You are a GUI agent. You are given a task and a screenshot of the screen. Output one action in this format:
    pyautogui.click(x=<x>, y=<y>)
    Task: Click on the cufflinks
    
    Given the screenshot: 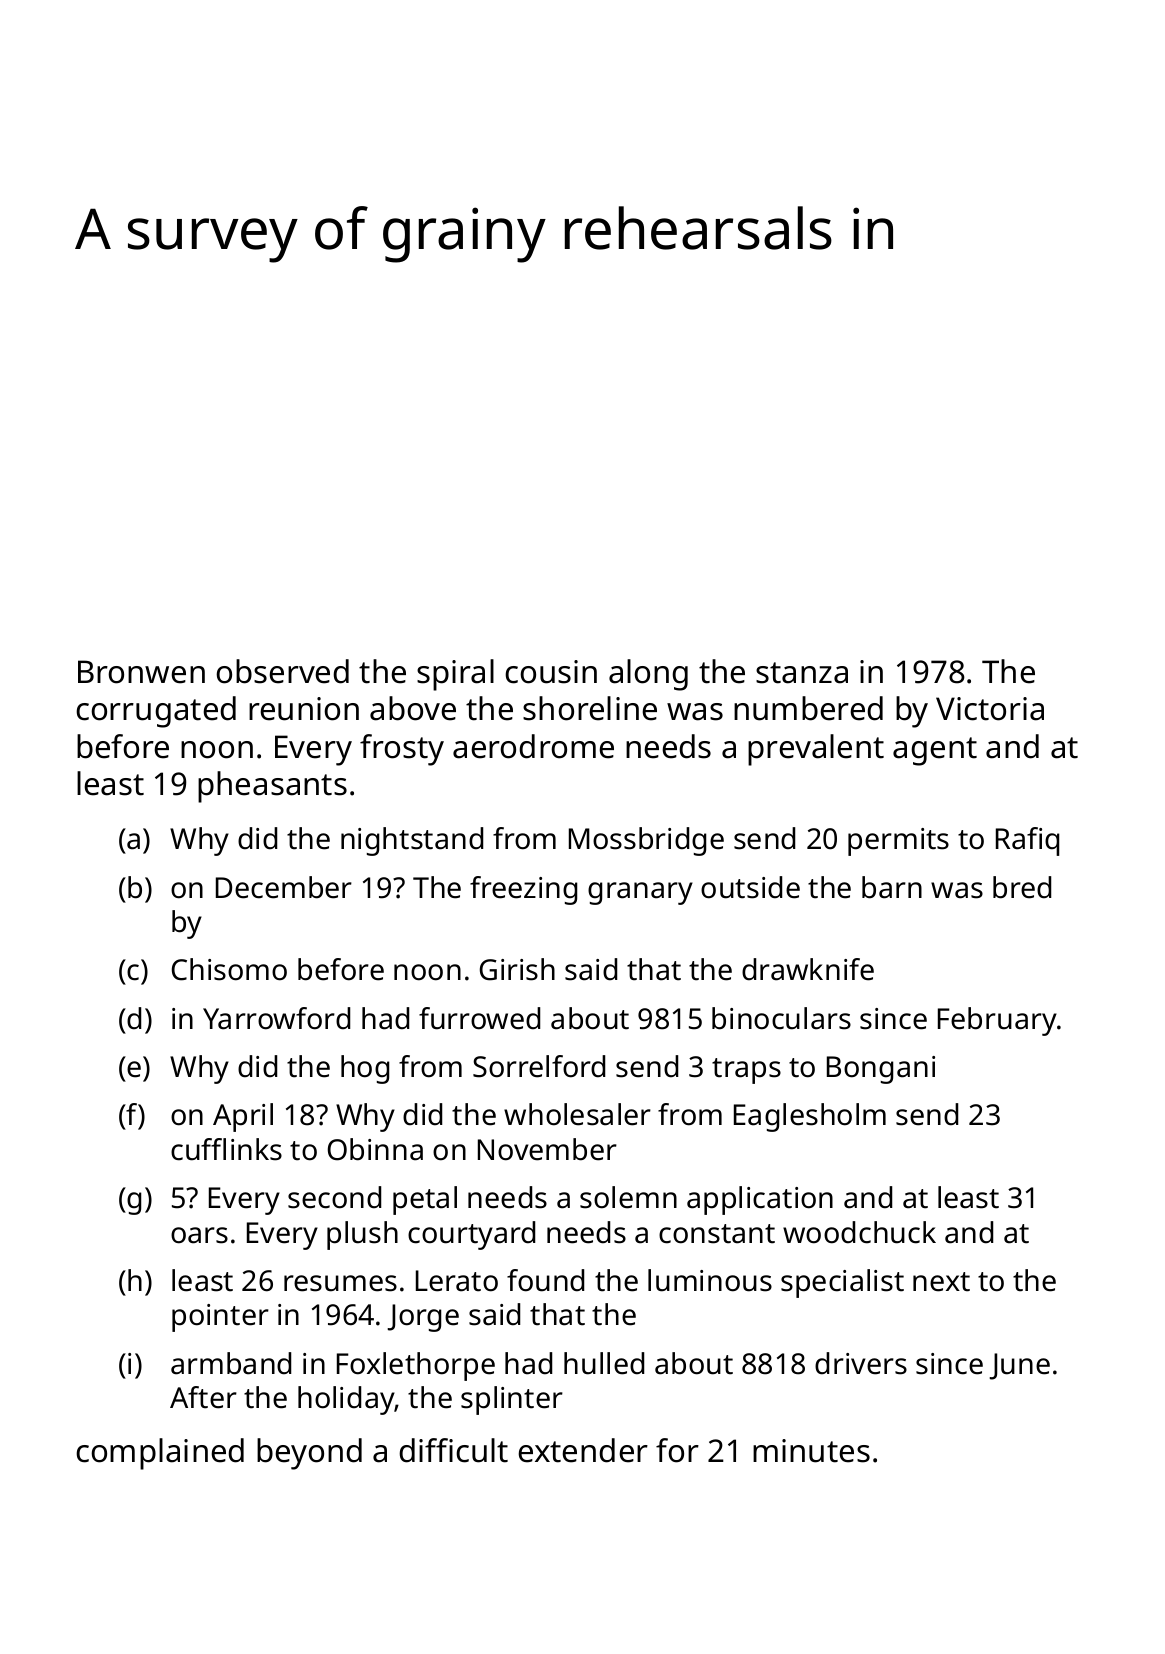 What is the action you would take?
    pyautogui.click(x=226, y=1149)
